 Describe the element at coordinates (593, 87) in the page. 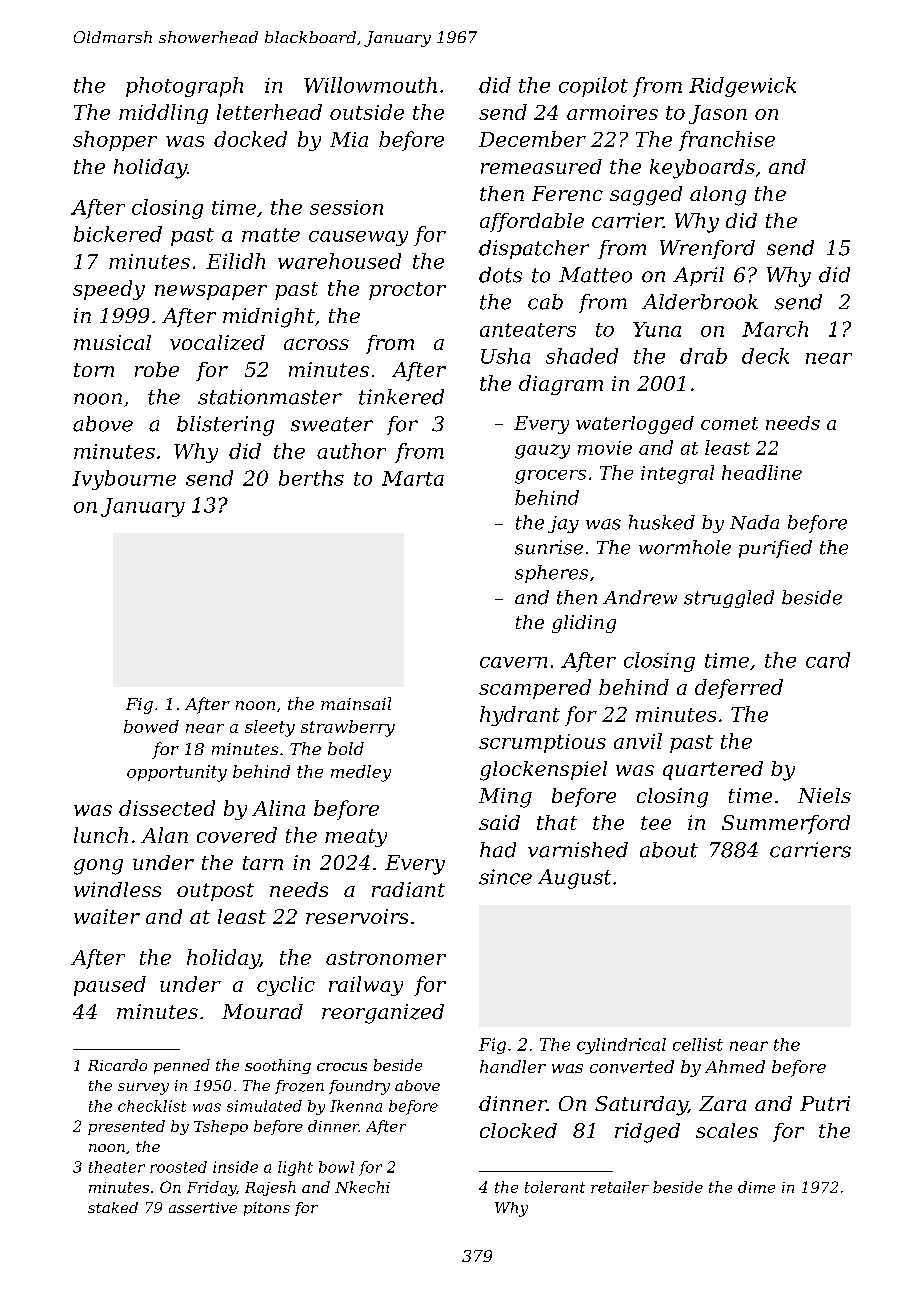

I see `copilot` at that location.
